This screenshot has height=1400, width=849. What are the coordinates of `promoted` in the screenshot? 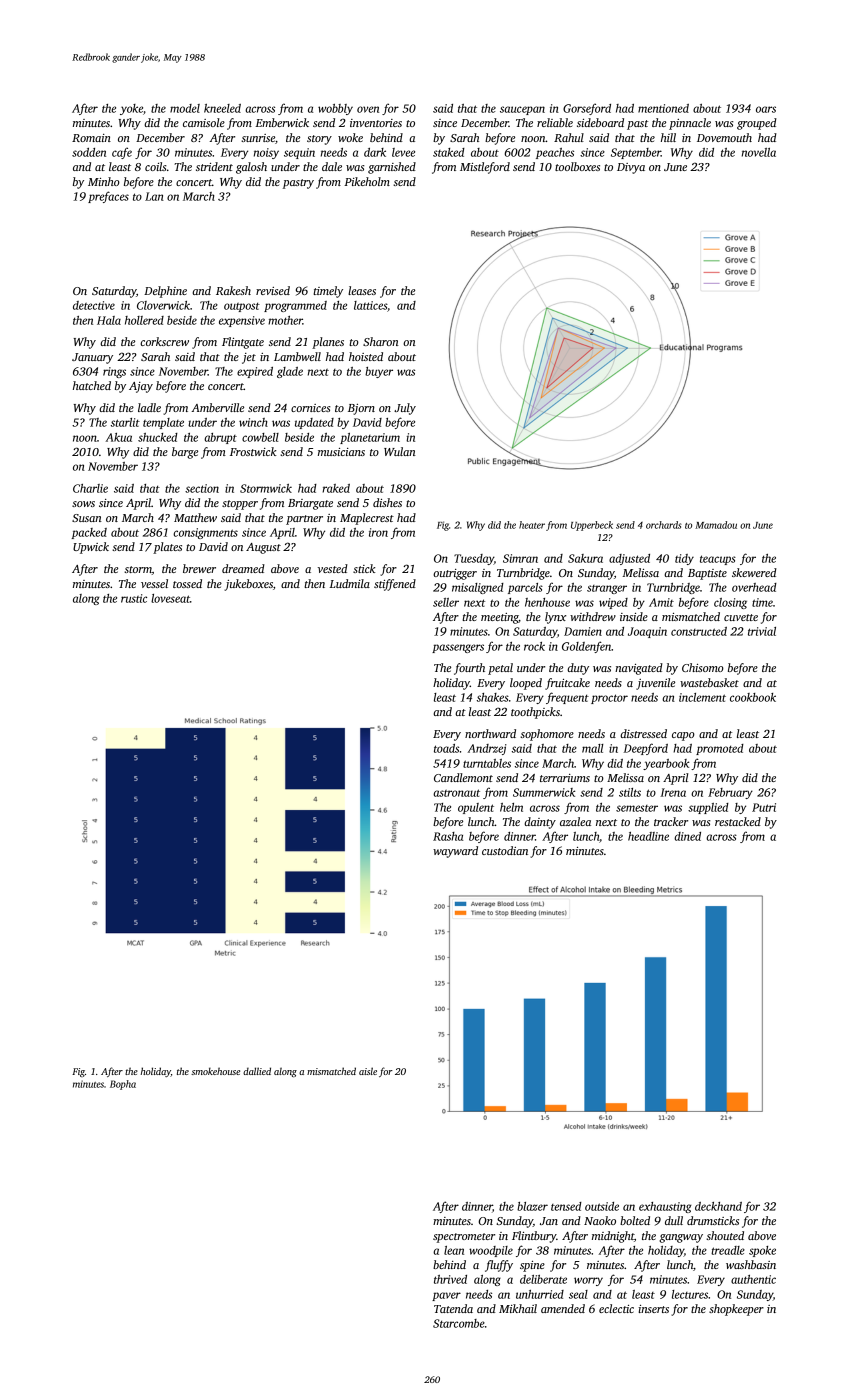 It's located at (720, 749).
